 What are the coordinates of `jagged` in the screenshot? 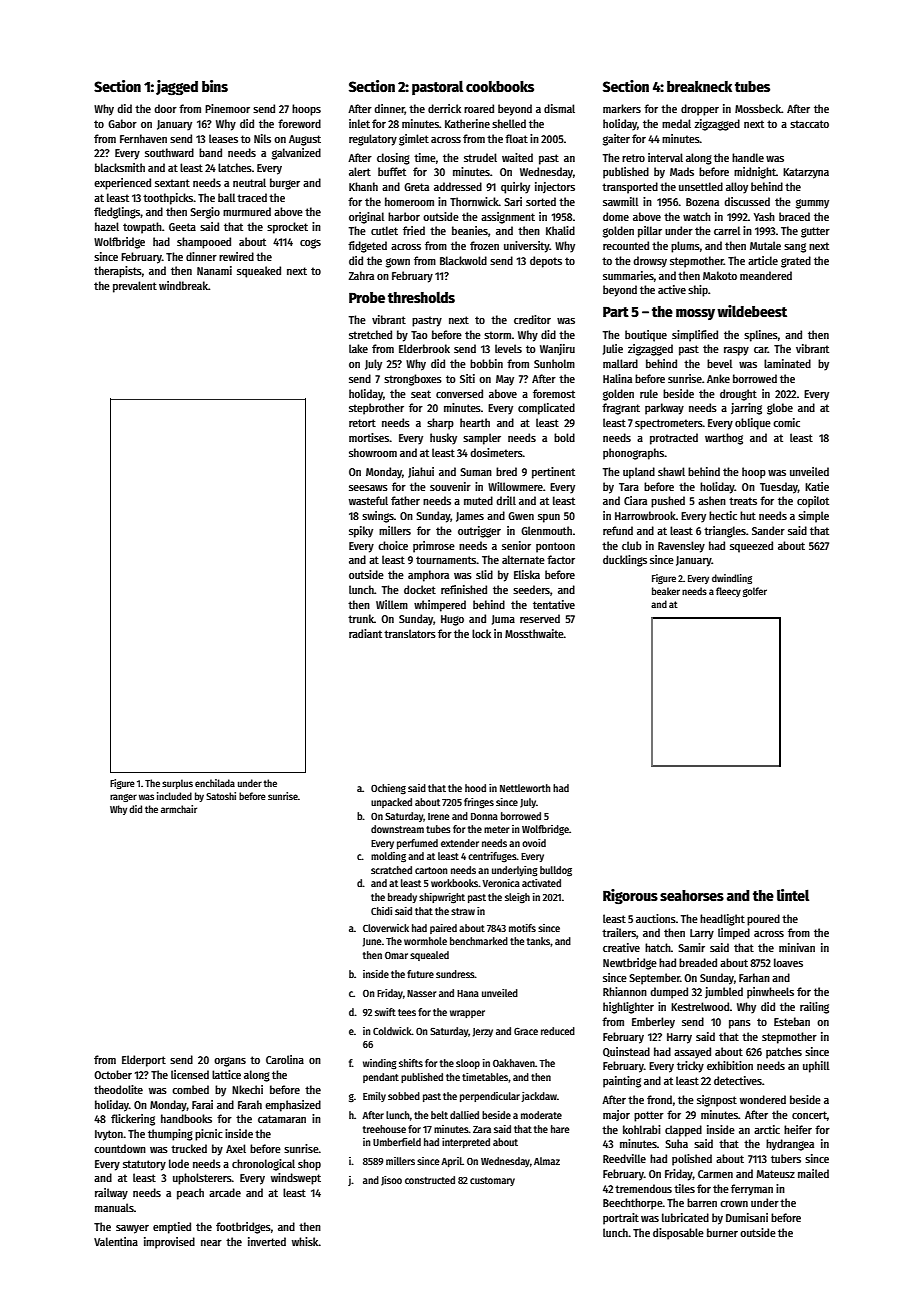 It's located at (177, 88).
